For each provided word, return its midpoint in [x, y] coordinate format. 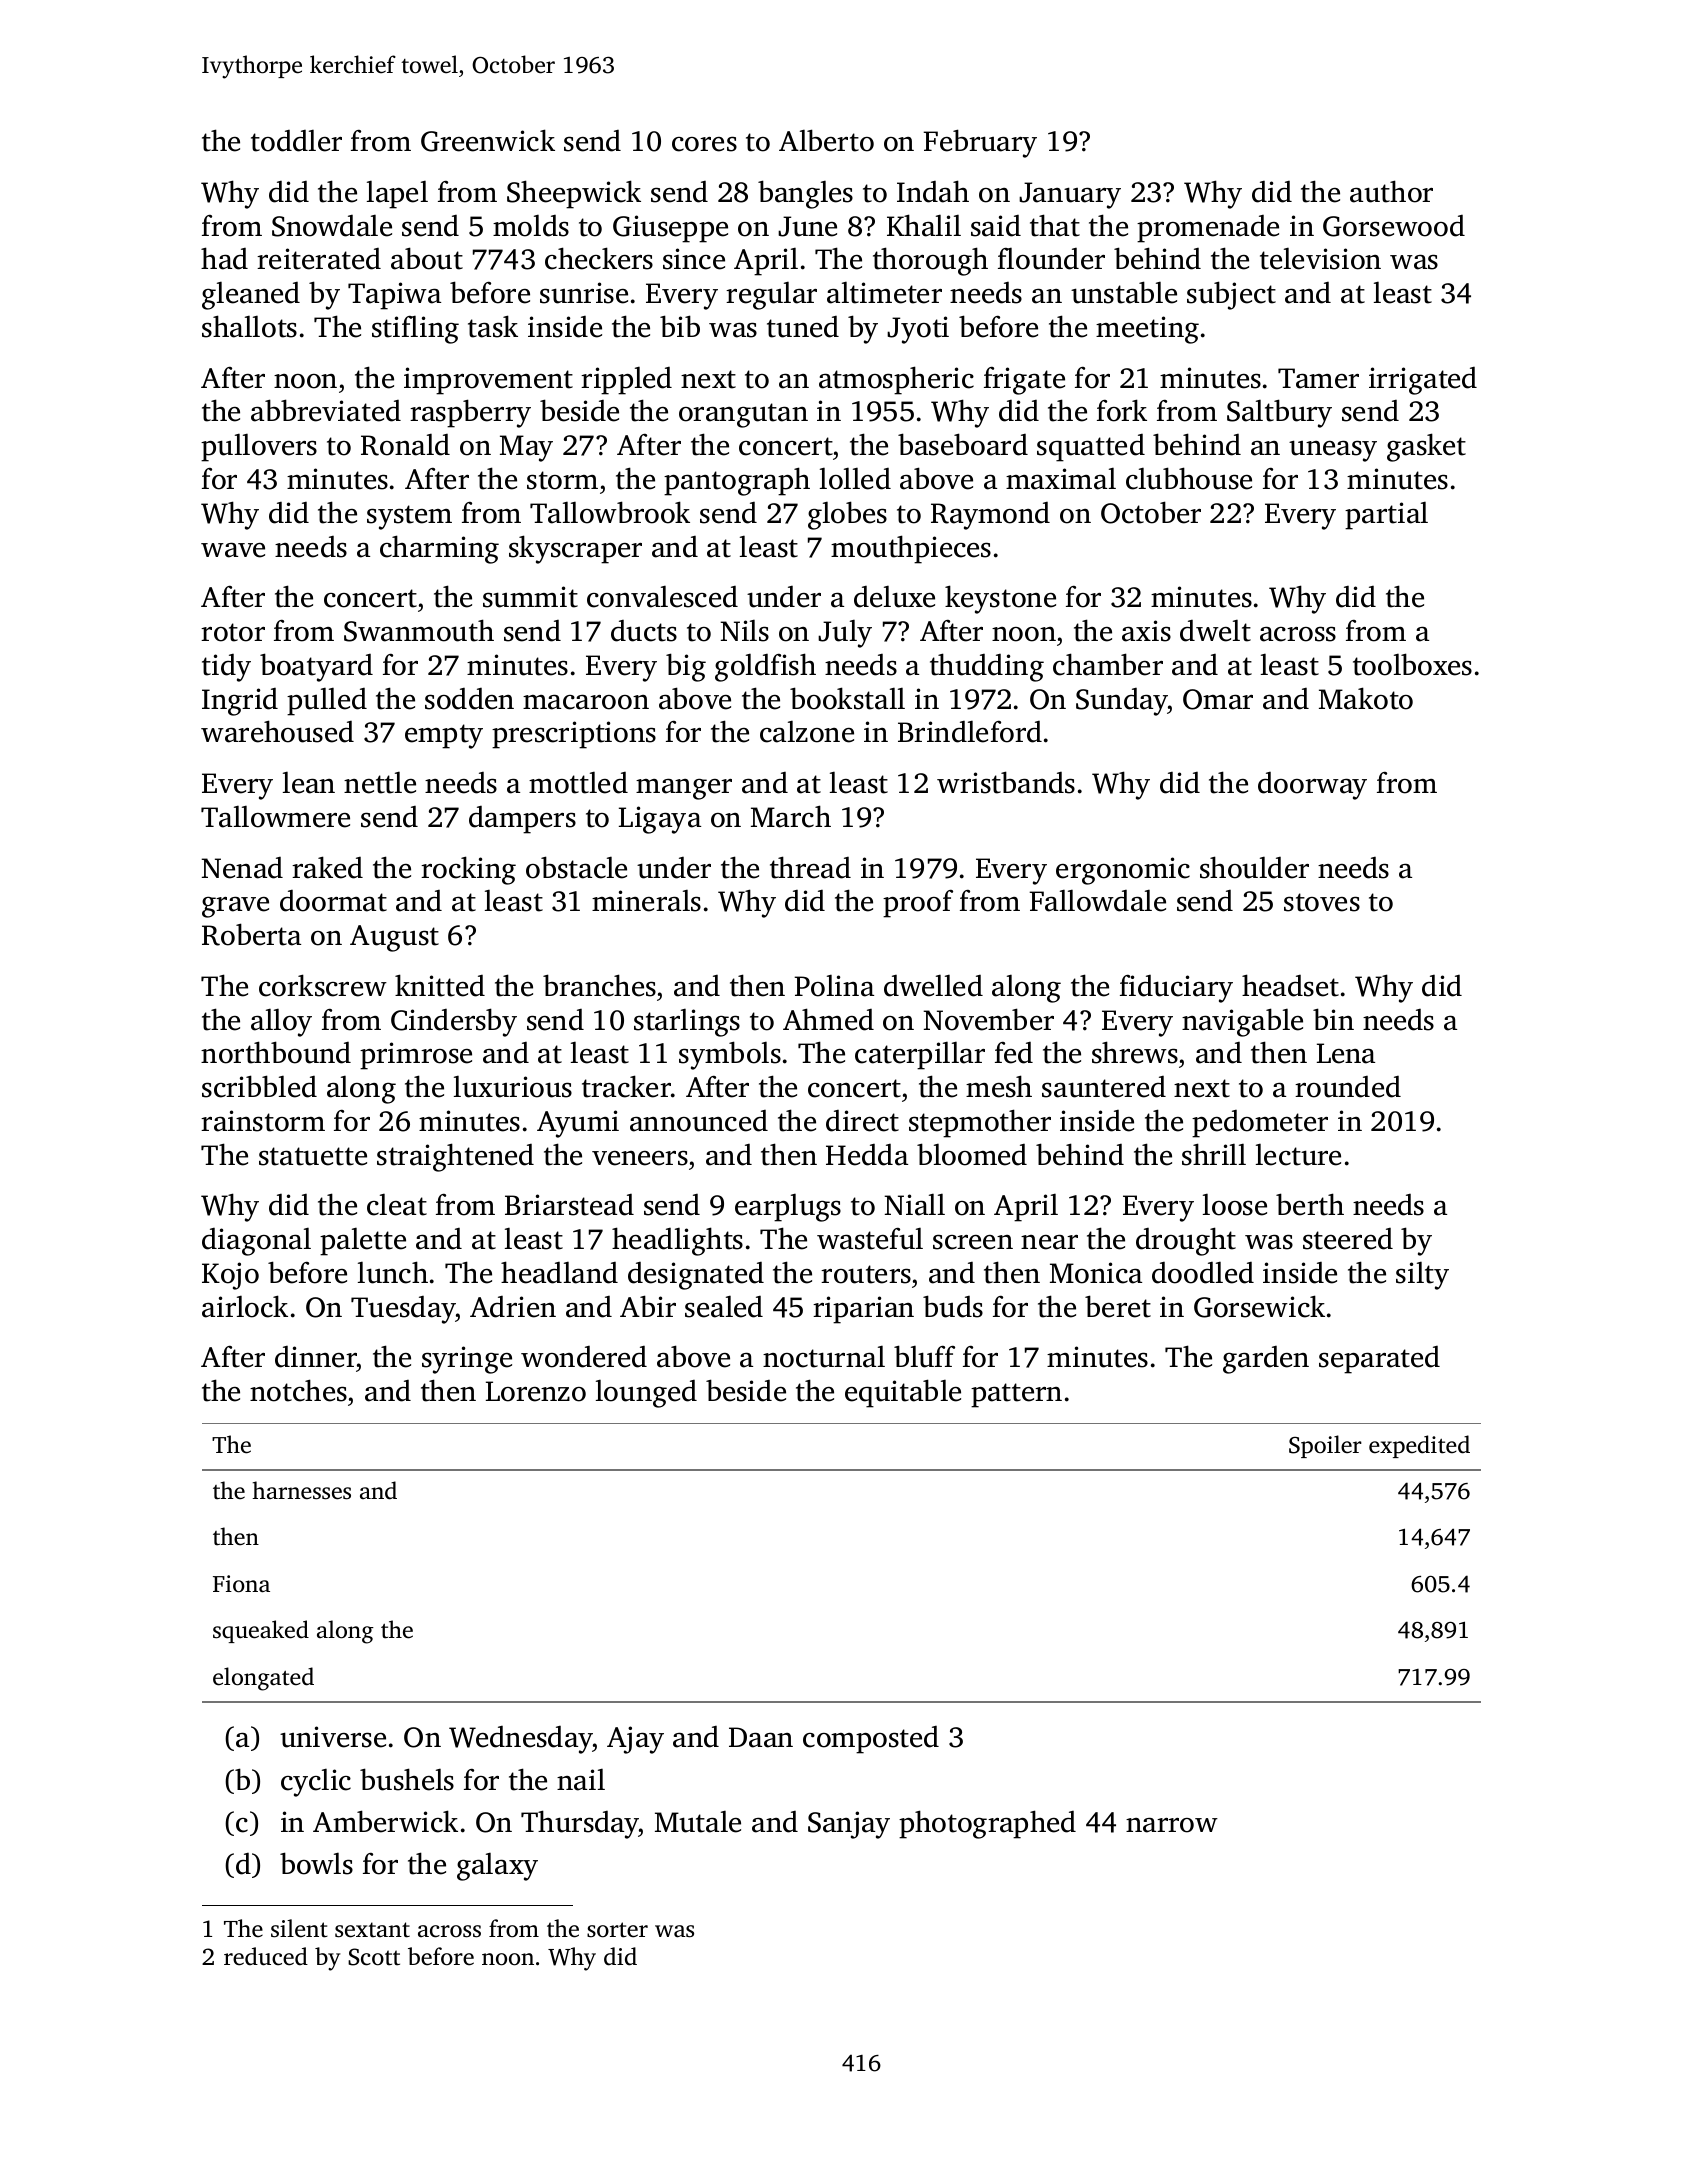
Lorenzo [536, 1391]
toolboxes [1412, 664]
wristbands [1006, 782]
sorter [617, 1930]
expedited [1419, 1446]
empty [444, 736]
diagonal [256, 1241]
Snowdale [332, 225]
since [694, 259]
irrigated [1423, 381]
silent [299, 1928]
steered [1348, 1239]
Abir [648, 1306]
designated [696, 1276]
